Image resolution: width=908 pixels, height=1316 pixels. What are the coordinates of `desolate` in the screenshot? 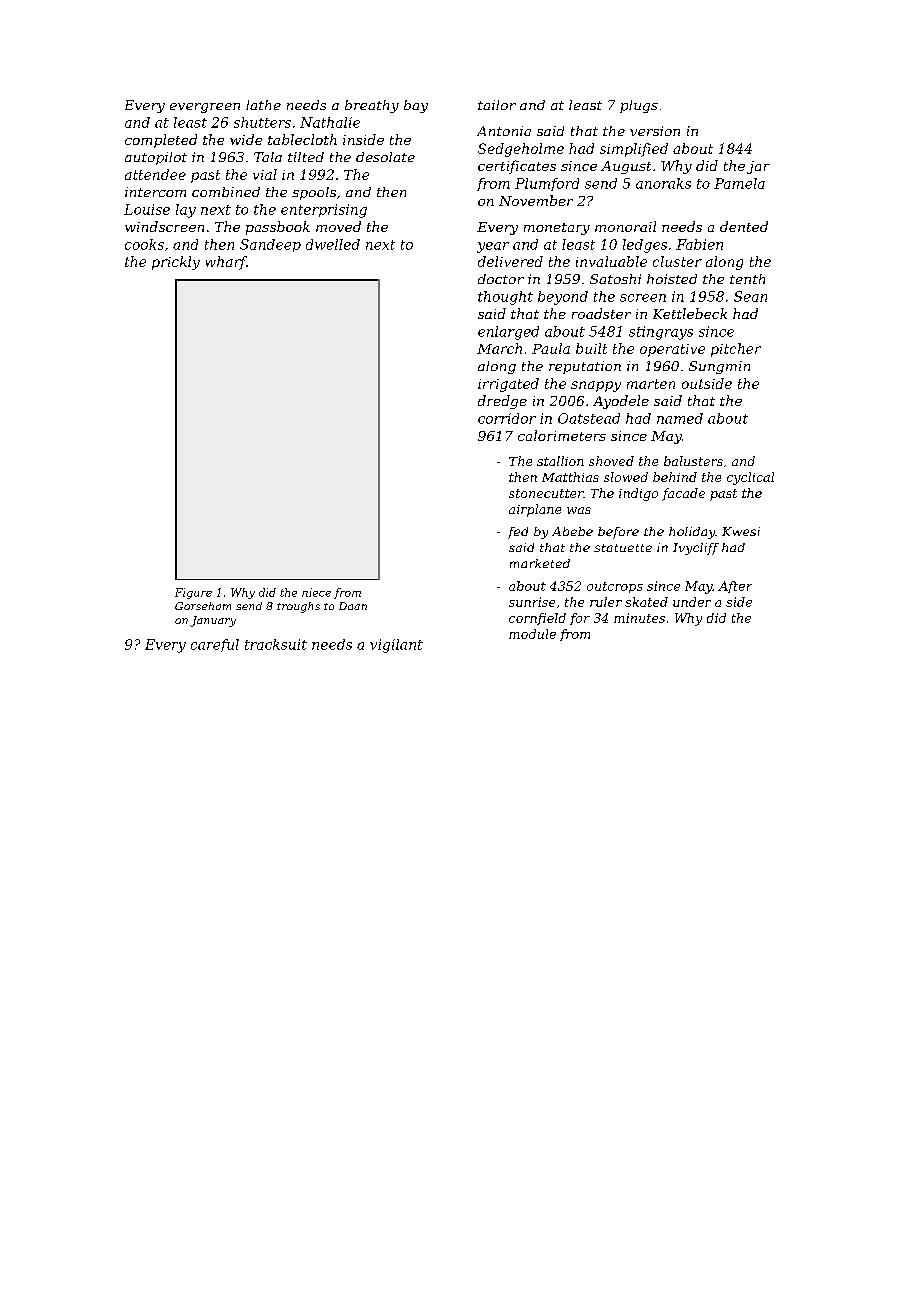 It's located at (385, 157).
